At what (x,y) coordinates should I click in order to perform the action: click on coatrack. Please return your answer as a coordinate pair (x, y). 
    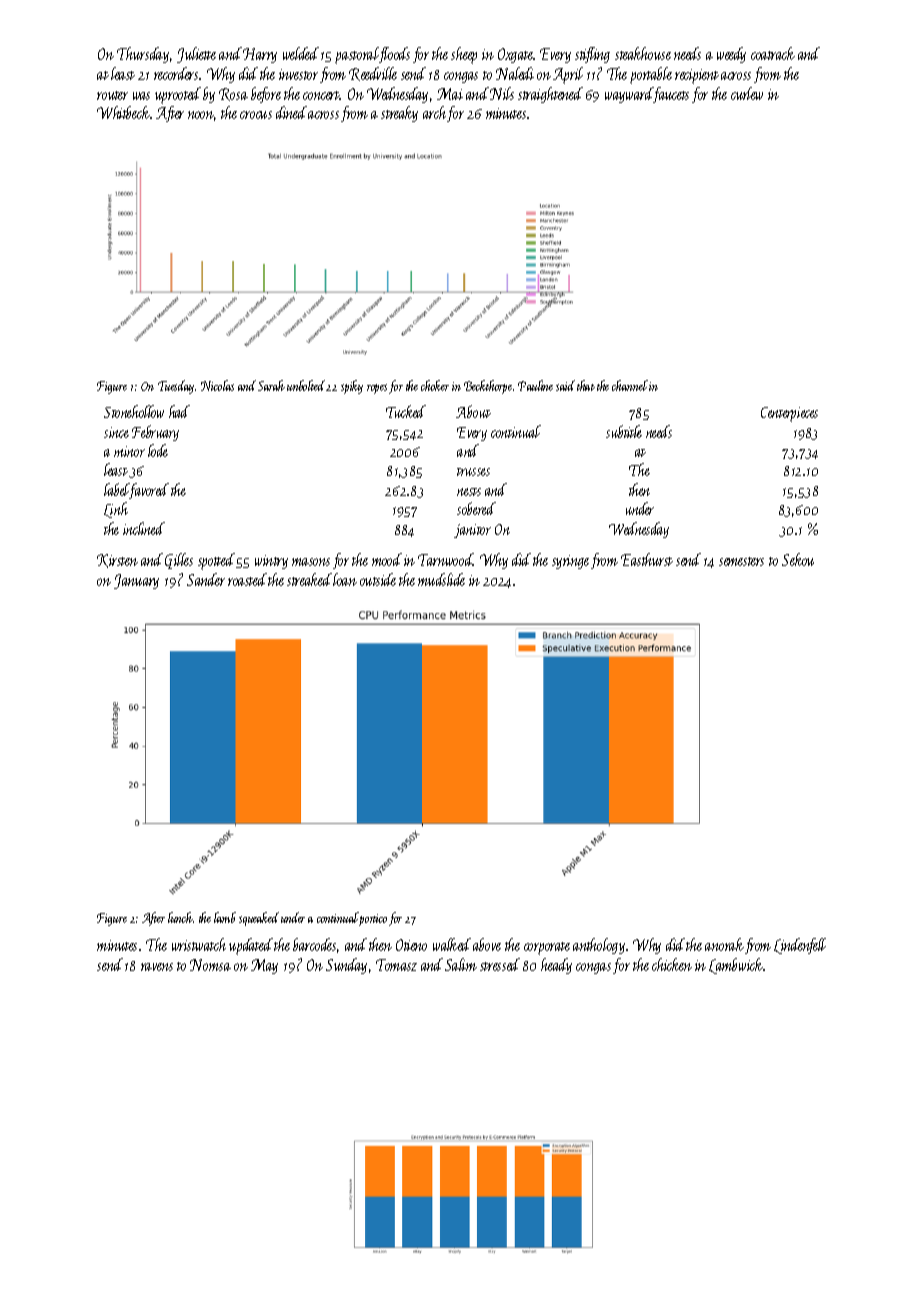
    Looking at the image, I should click on (773, 53).
